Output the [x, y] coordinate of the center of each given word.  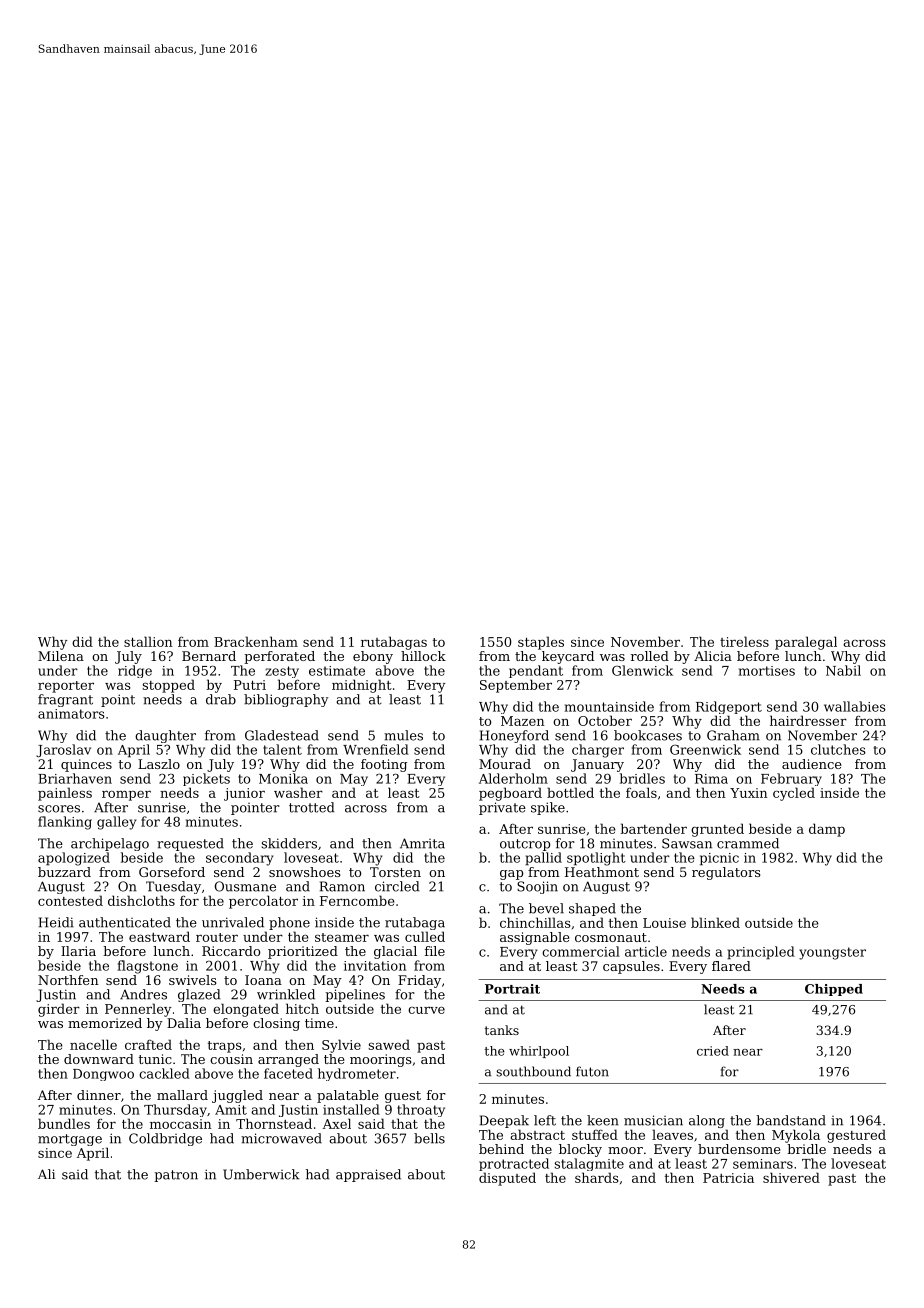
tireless [744, 641]
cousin [231, 1059]
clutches [838, 749]
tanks [502, 1030]
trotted [311, 807]
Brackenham [256, 641]
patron [176, 1176]
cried [713, 1051]
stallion [148, 641]
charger [598, 751]
